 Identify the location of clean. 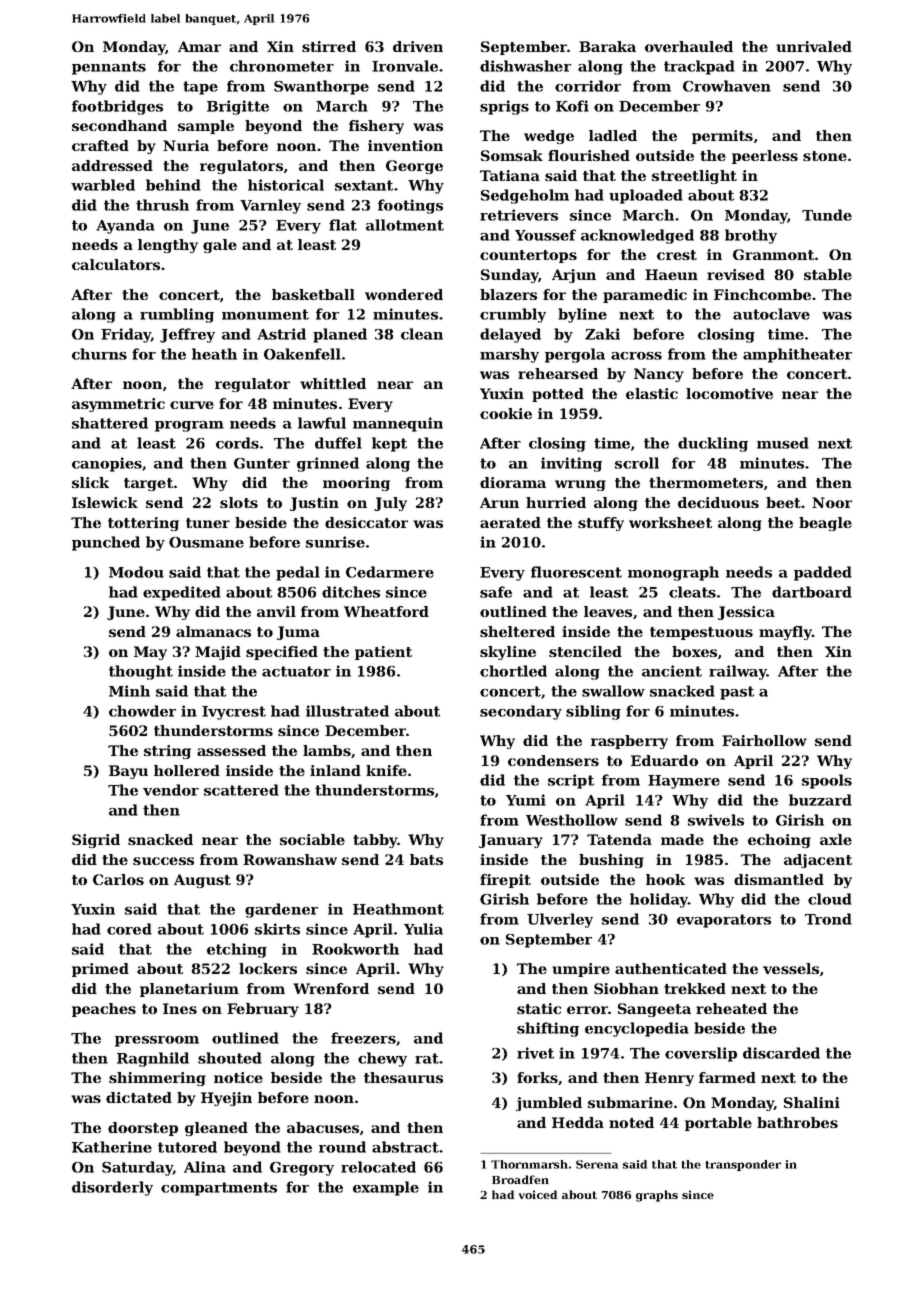
(422, 334).
